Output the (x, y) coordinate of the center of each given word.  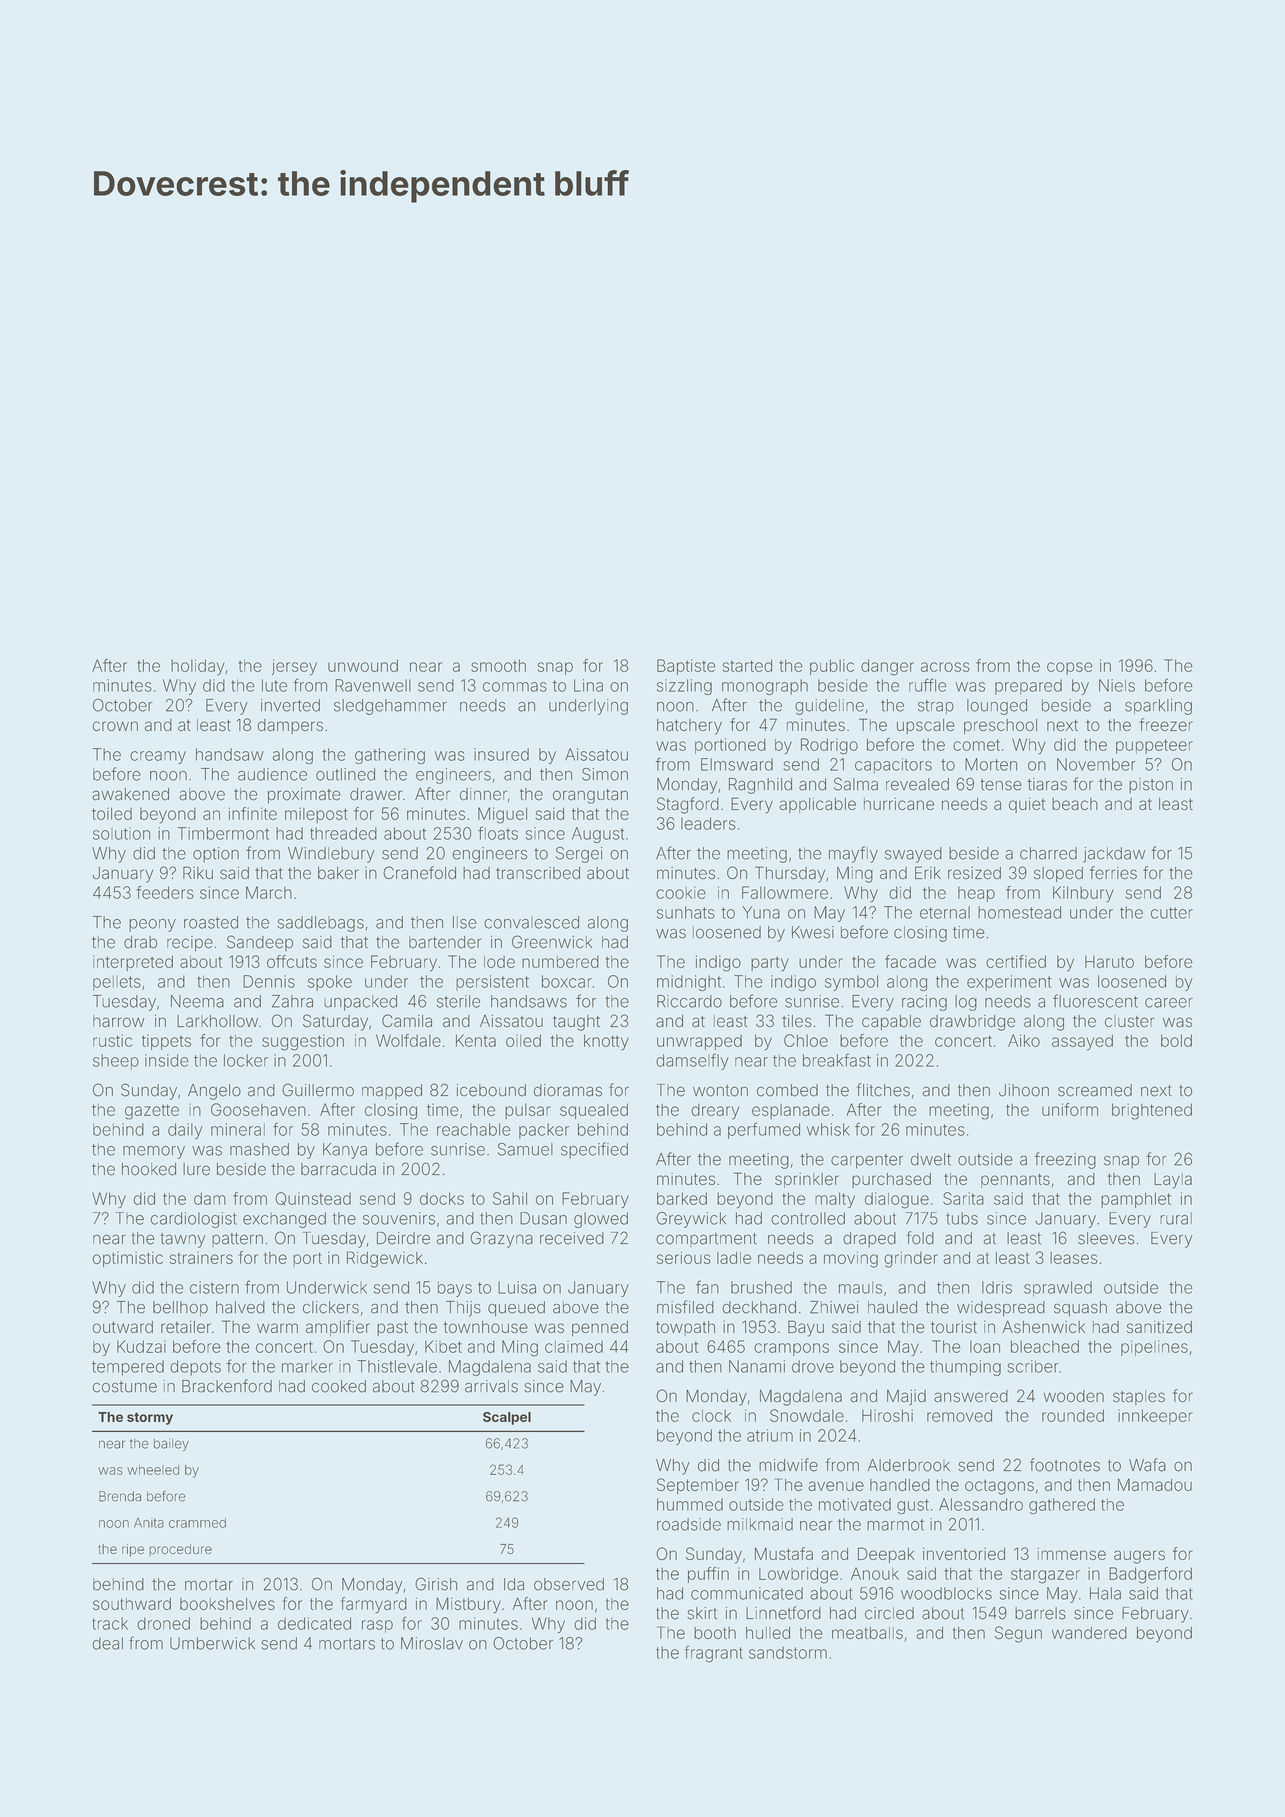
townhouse (485, 1327)
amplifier (338, 1328)
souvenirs (399, 1218)
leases (1074, 1258)
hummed (690, 1504)
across (945, 667)
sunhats (686, 912)
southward (132, 1604)
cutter (1172, 913)
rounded (1073, 1415)
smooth (498, 665)
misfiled (685, 1307)
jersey (294, 667)
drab (140, 942)
